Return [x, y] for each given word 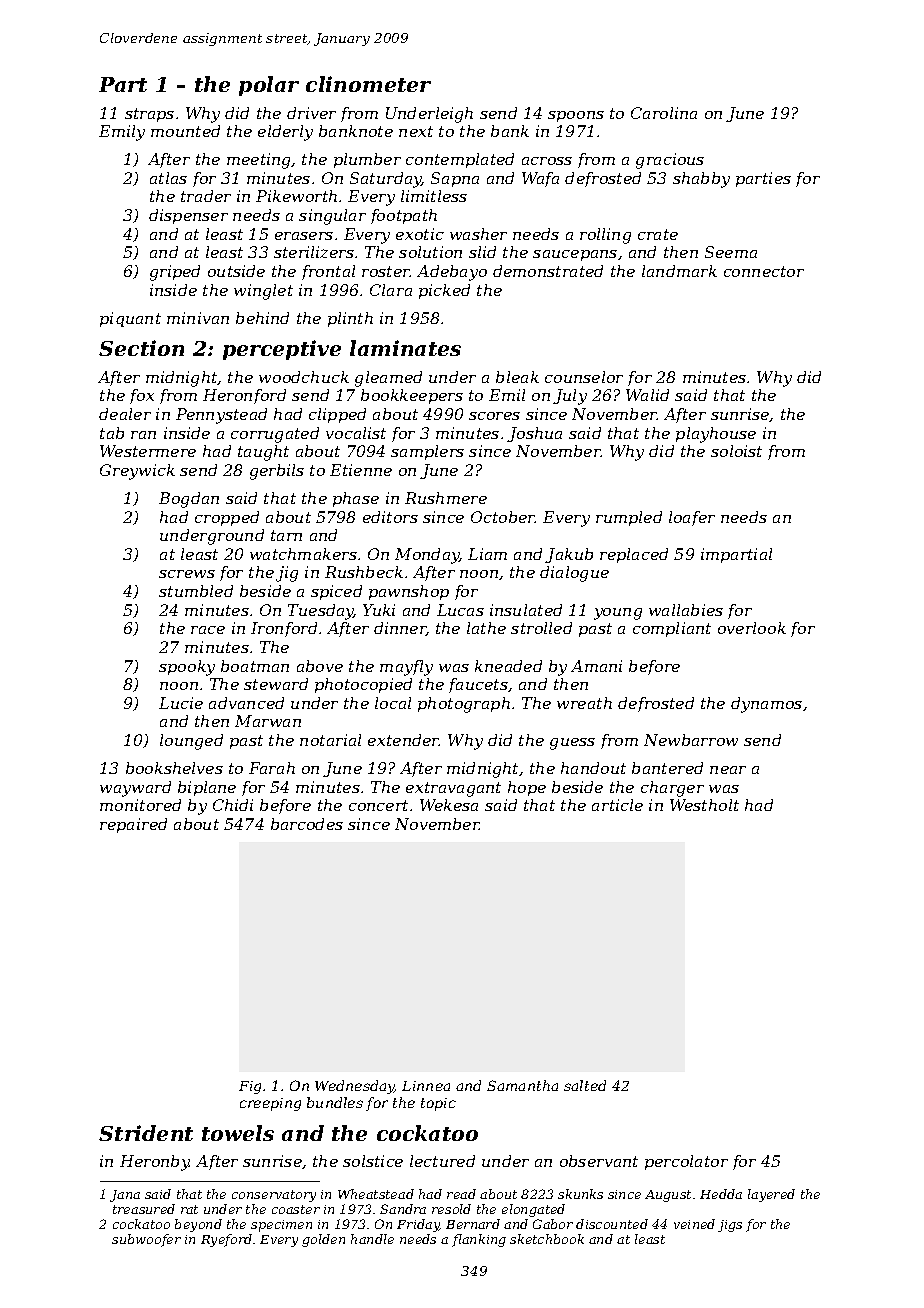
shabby [701, 180]
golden [323, 1240]
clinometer [368, 84]
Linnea [426, 1086]
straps [149, 115]
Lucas [460, 610]
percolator [686, 1162]
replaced [634, 555]
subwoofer [146, 1240]
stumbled [196, 591]
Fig [250, 1087]
